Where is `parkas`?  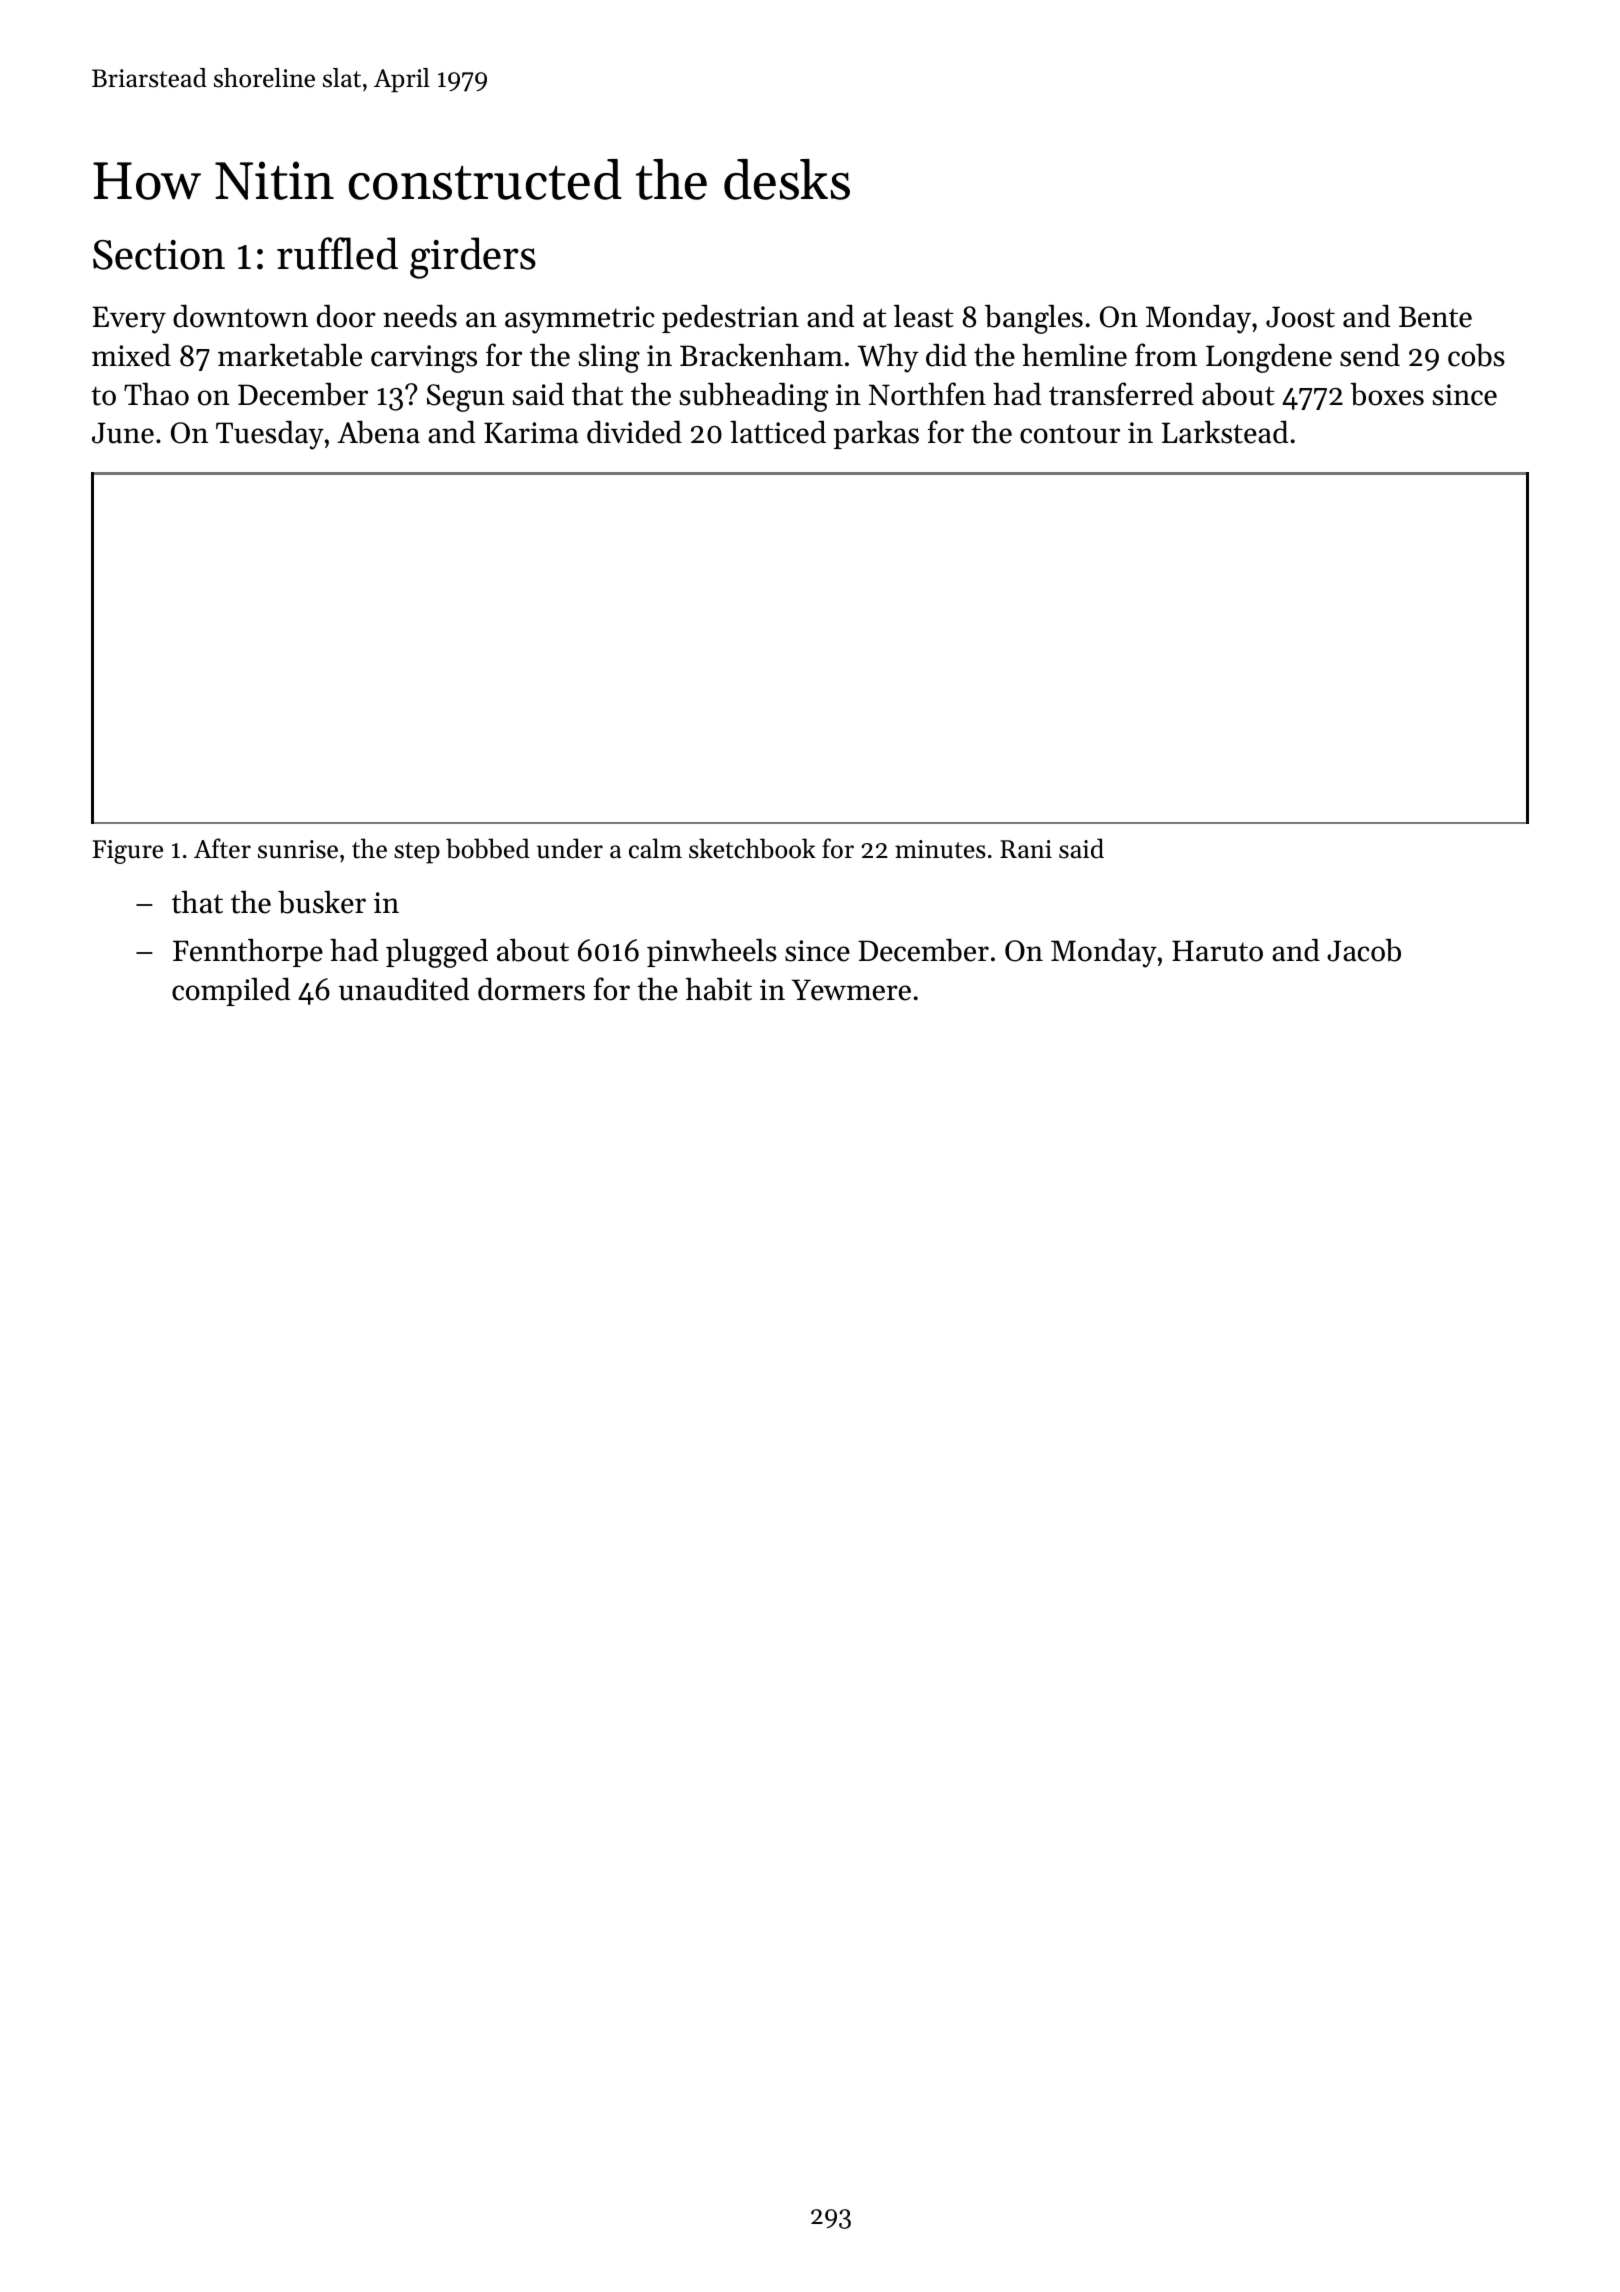
parkas is located at coordinates (876, 434).
